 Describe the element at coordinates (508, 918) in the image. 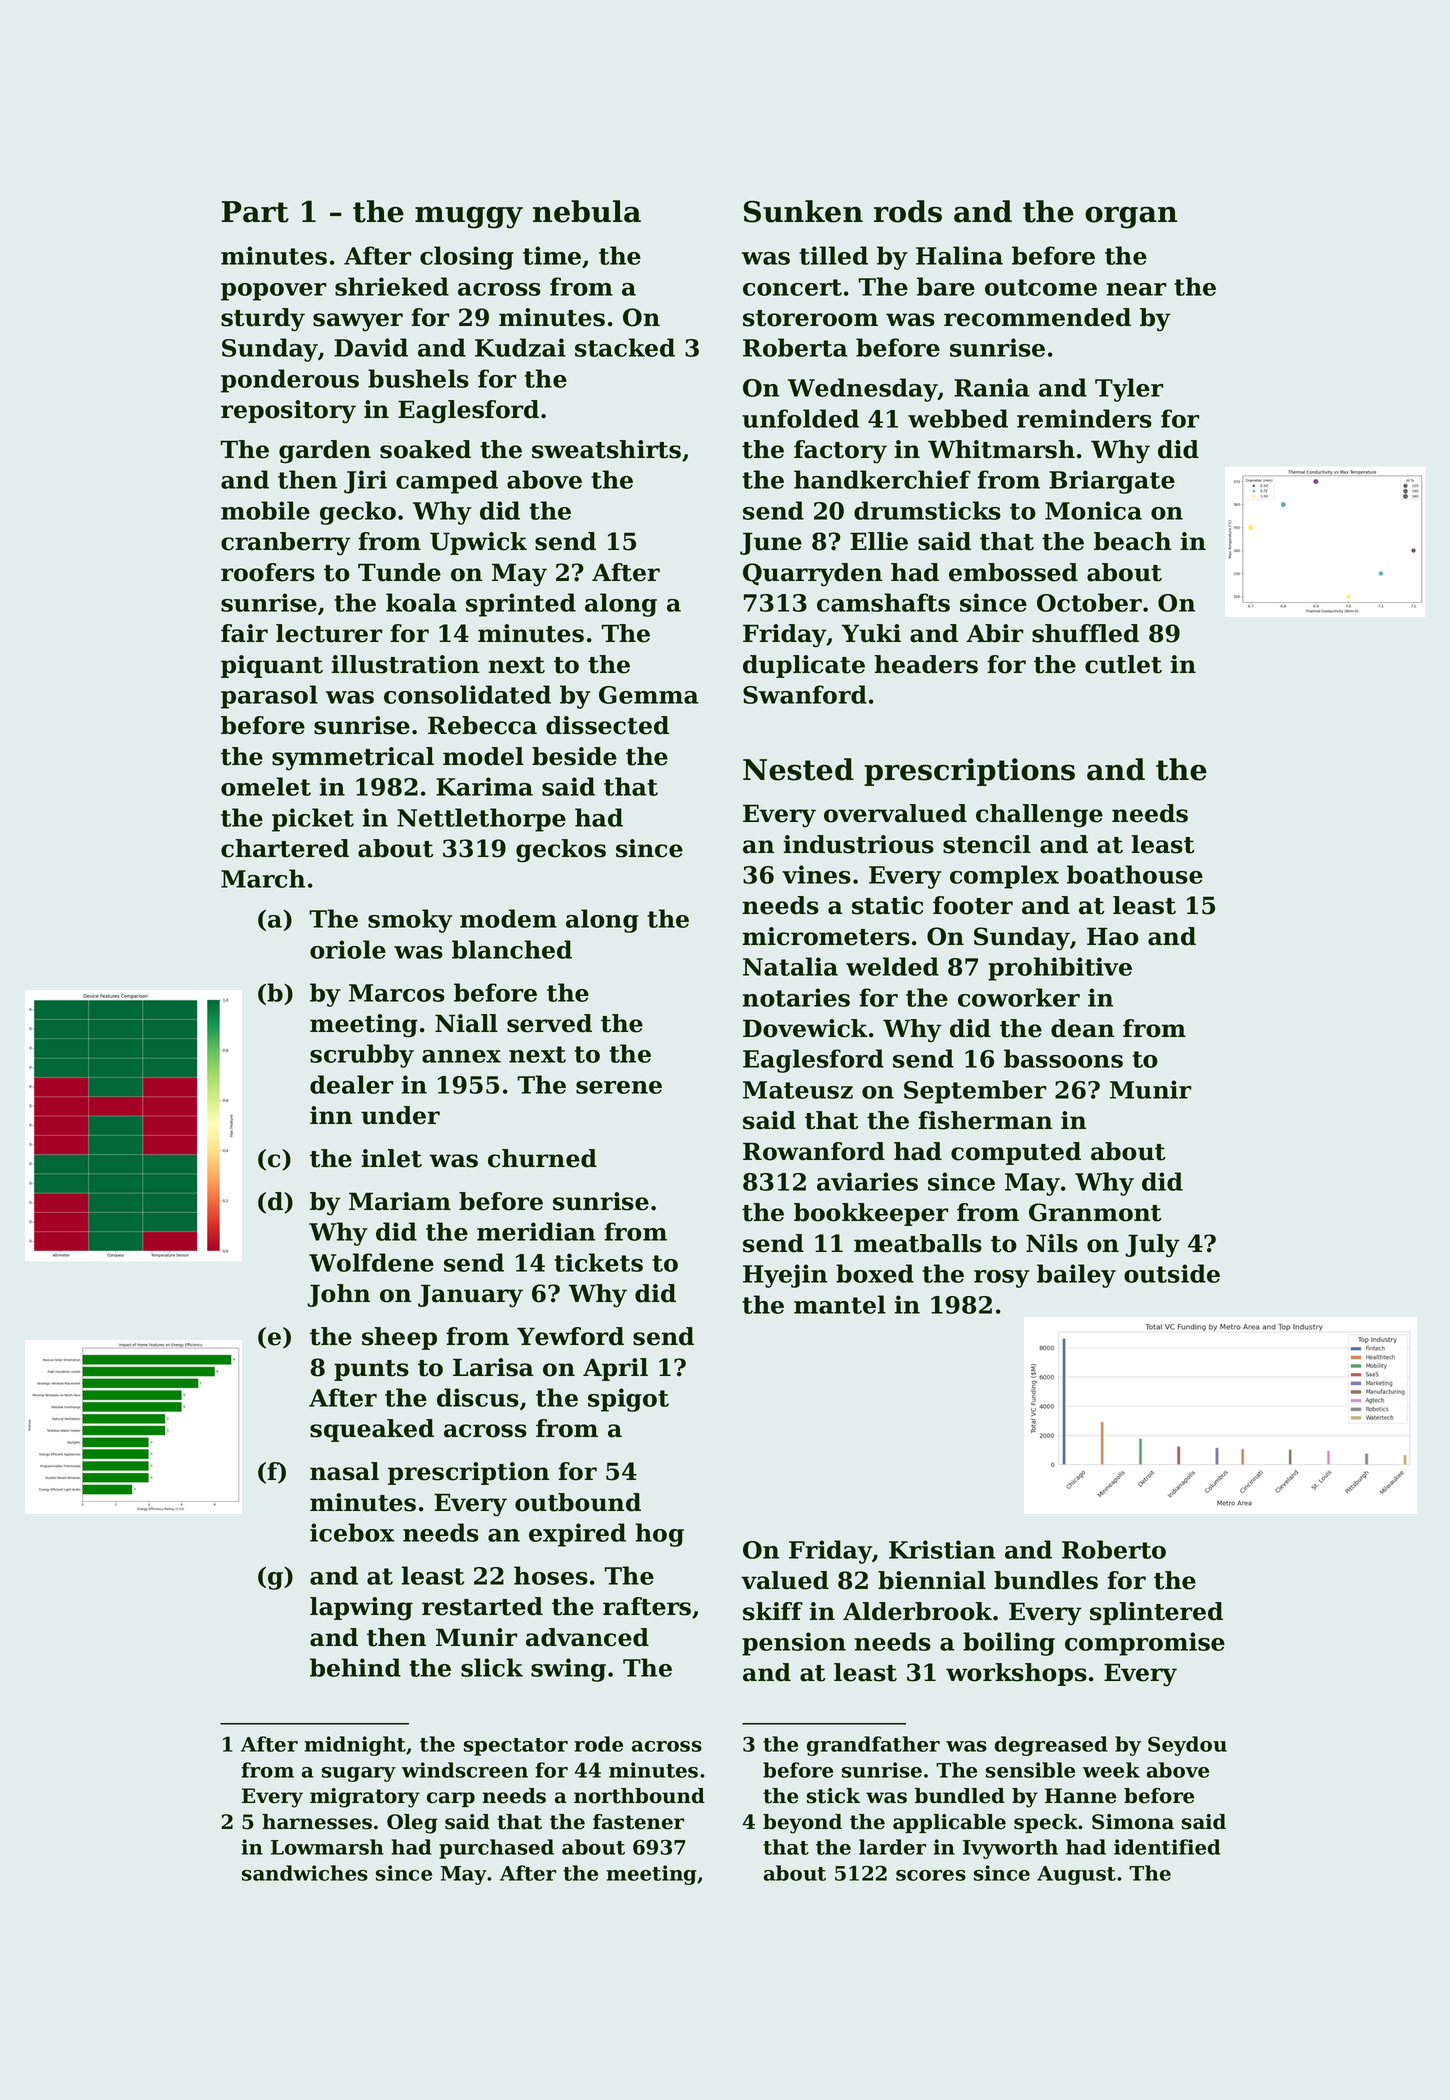

I see `modem` at that location.
